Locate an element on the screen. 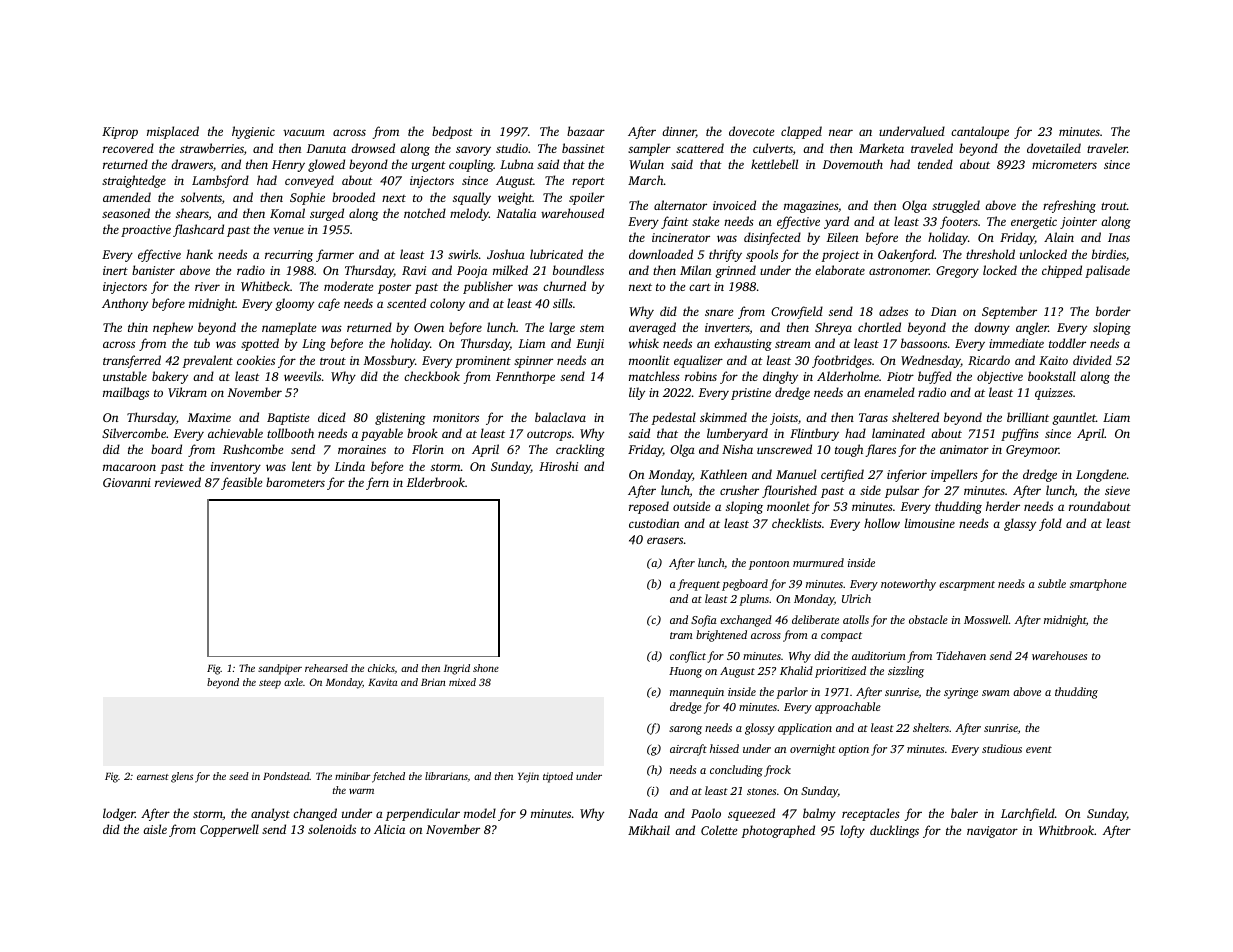 The image size is (1233, 952). Colette is located at coordinates (719, 830).
